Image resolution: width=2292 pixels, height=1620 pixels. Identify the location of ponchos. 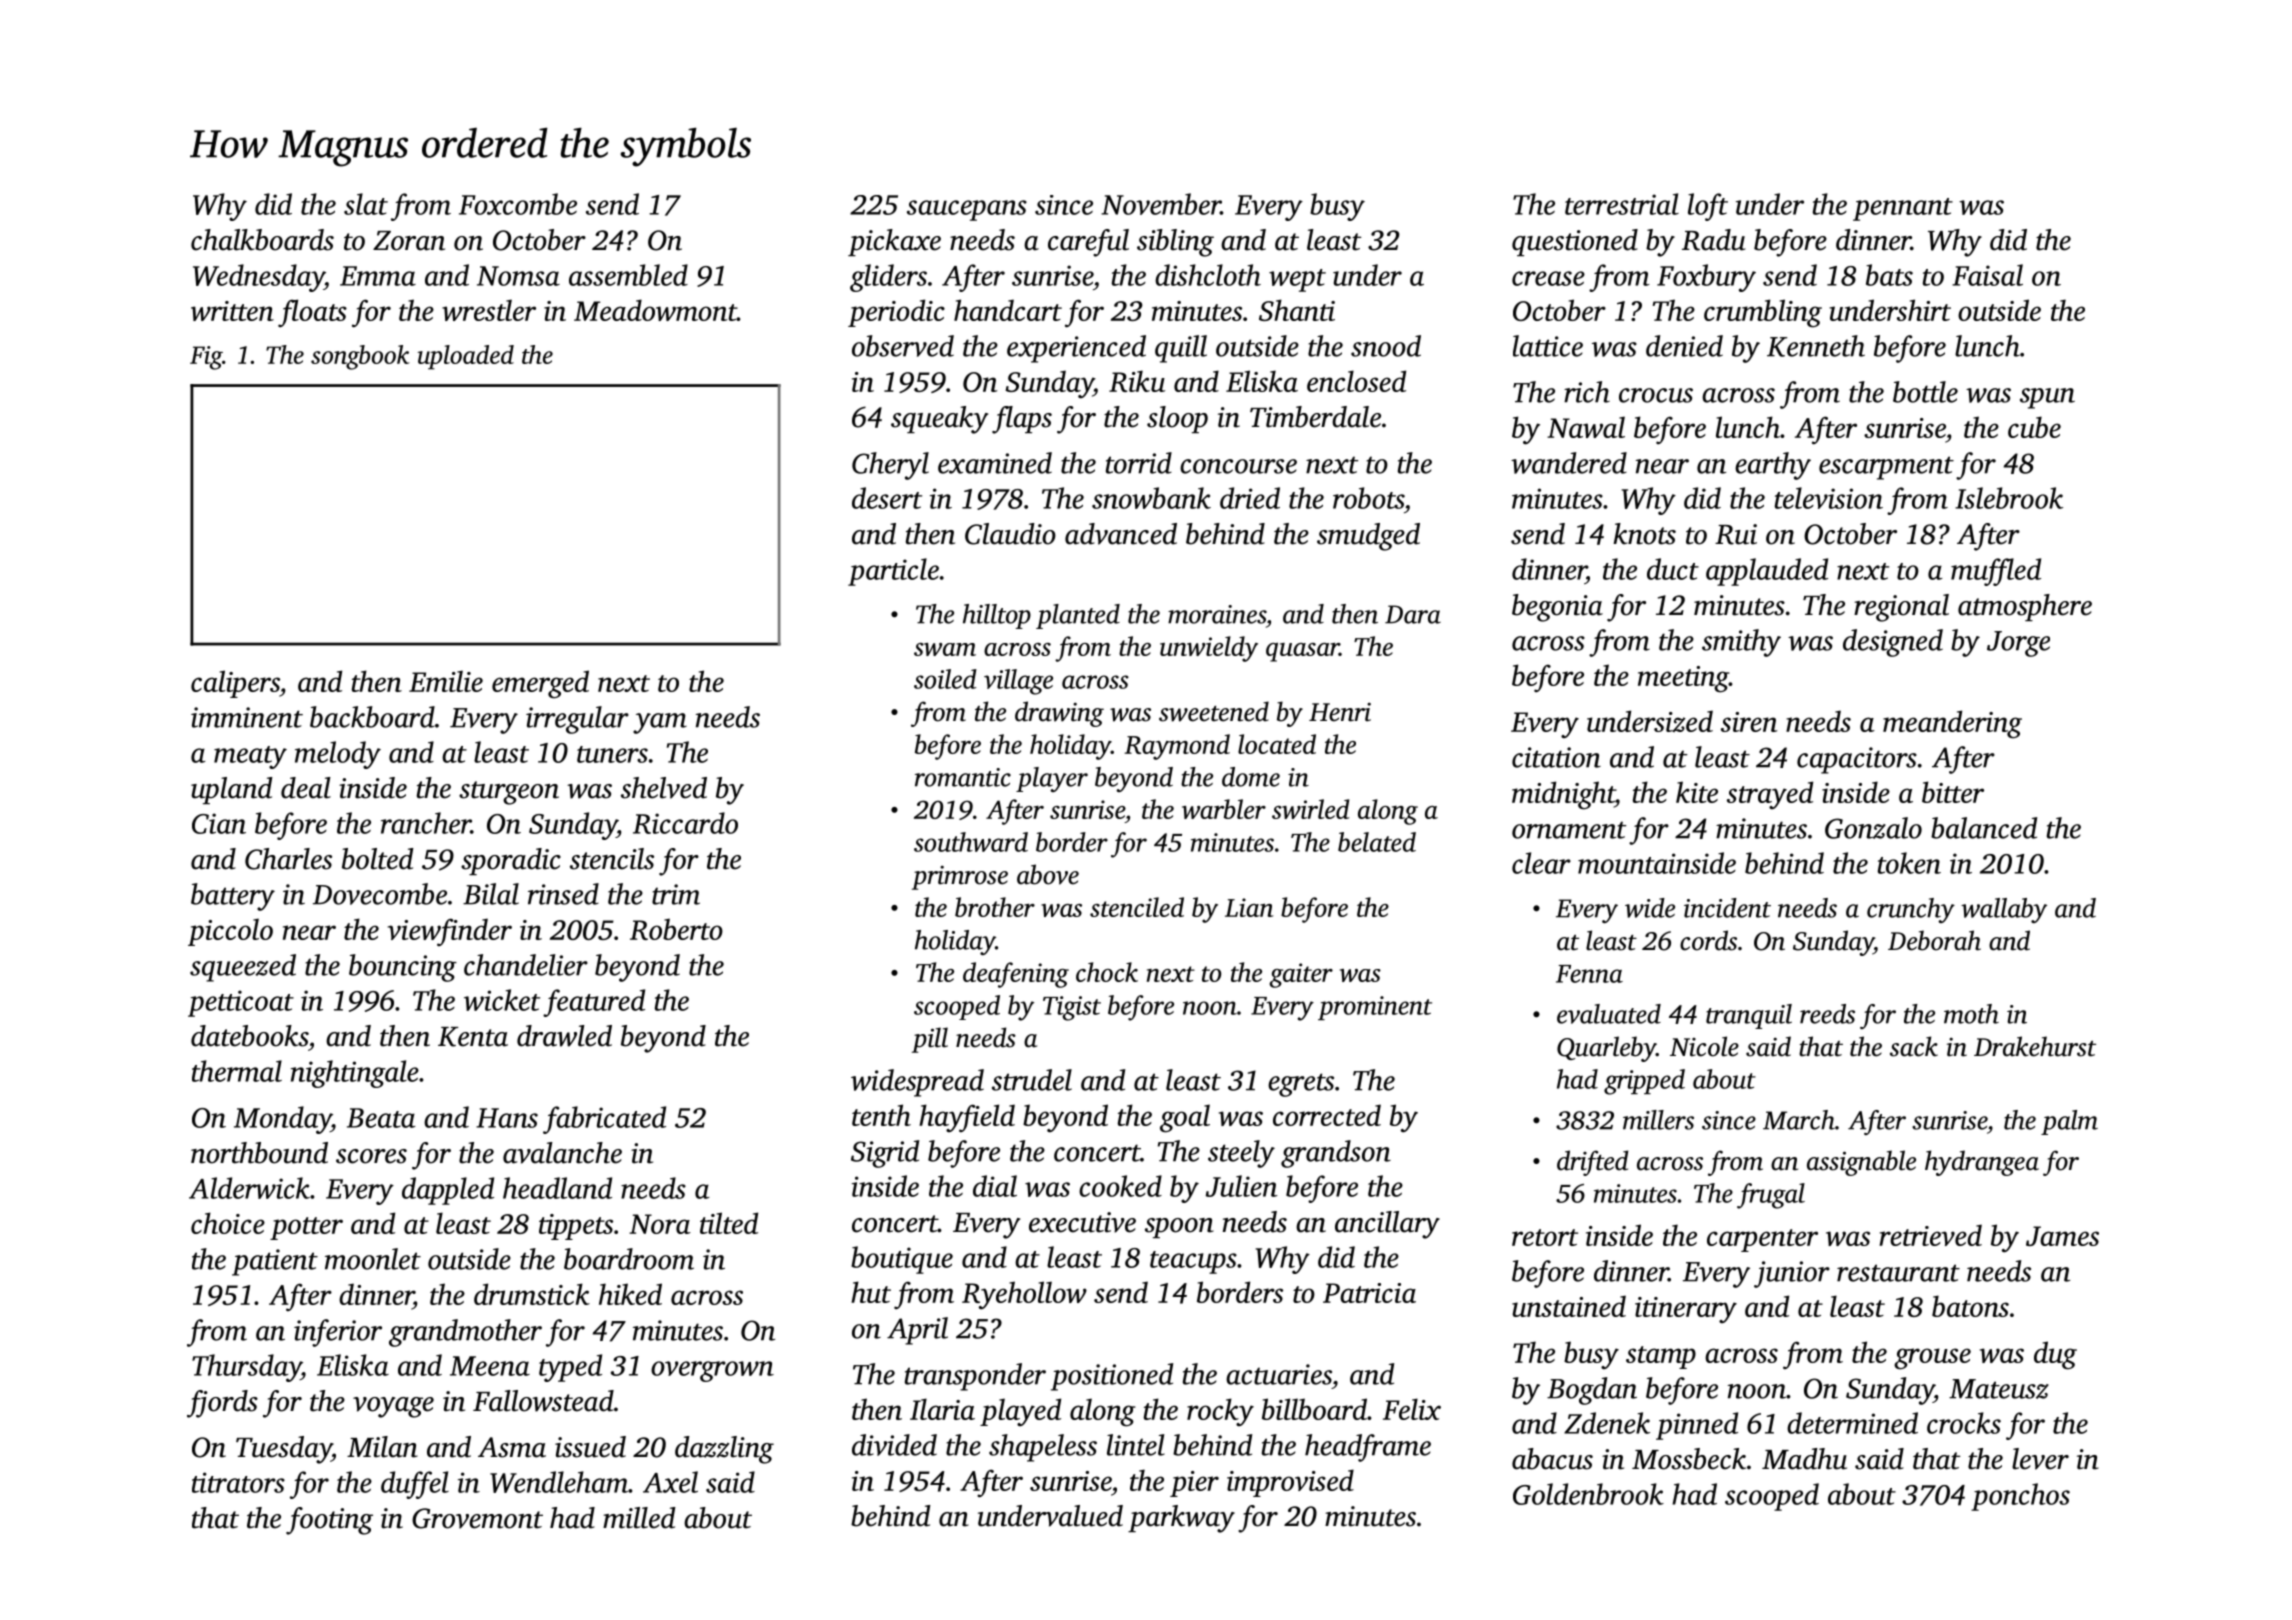
(2020, 1497).
